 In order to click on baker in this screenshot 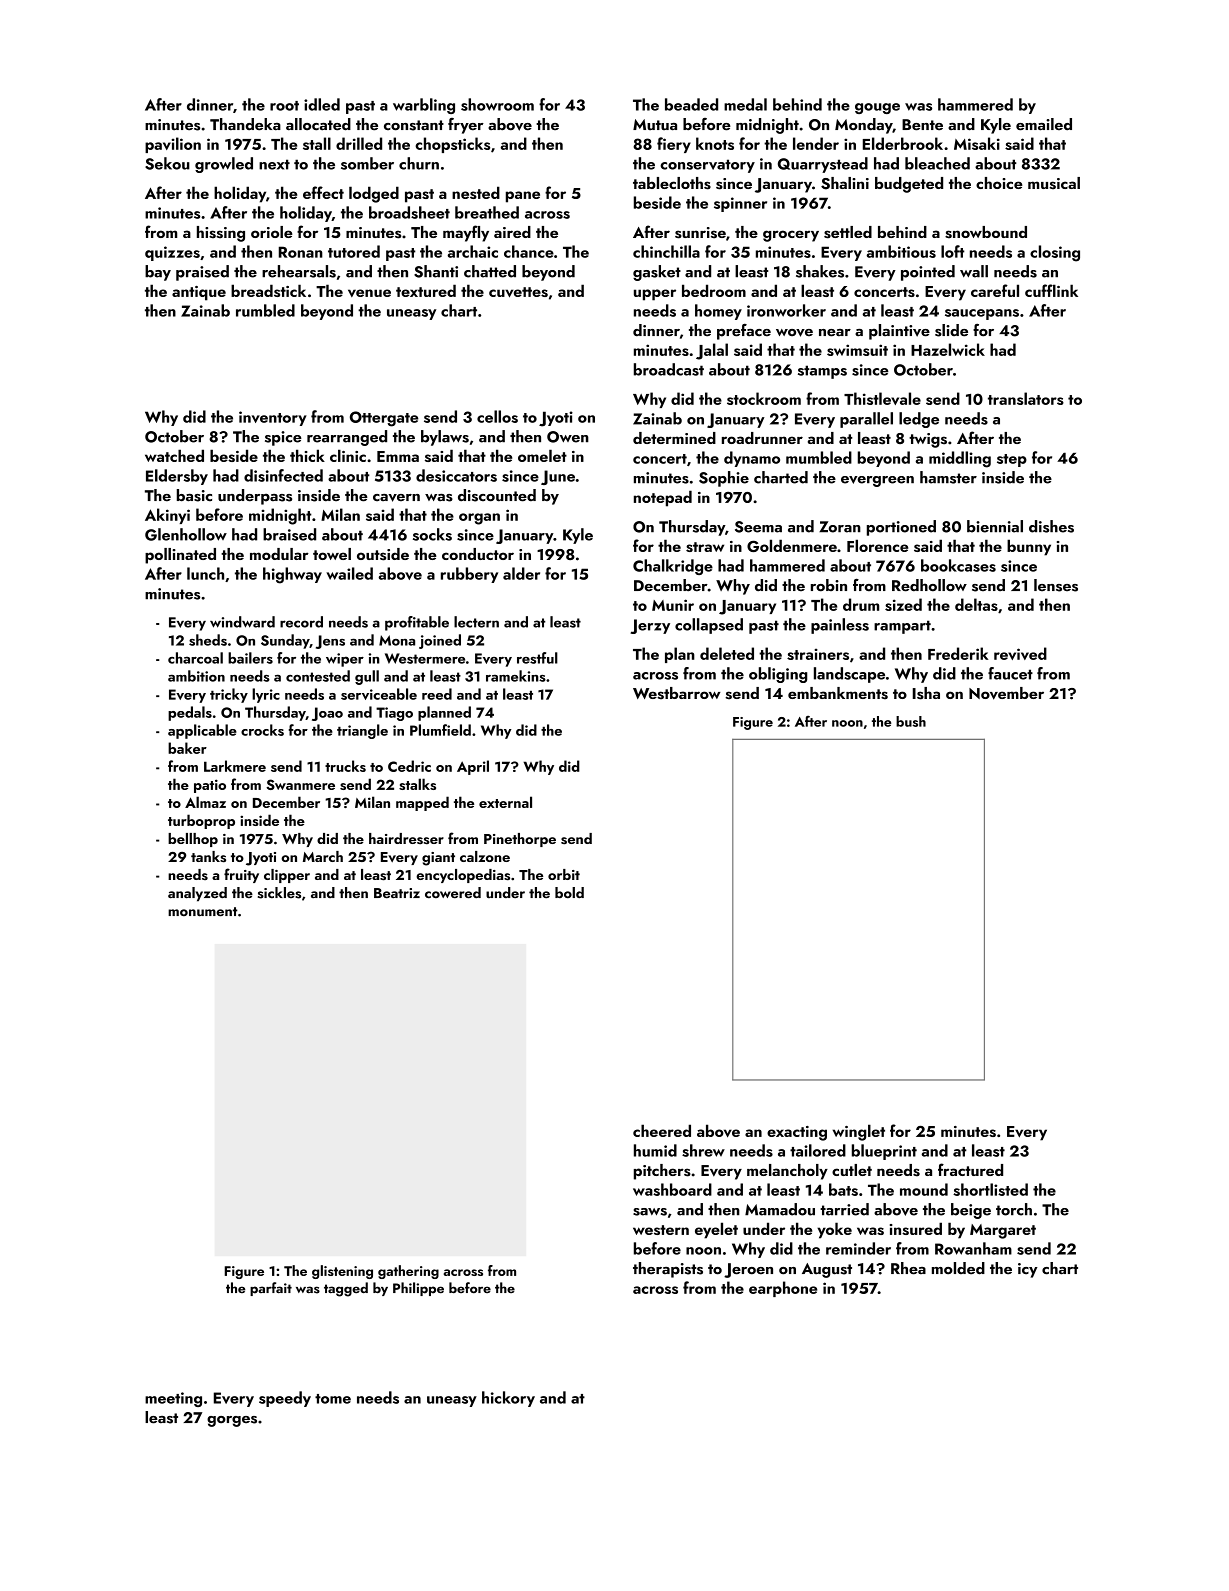, I will do `click(187, 748)`.
